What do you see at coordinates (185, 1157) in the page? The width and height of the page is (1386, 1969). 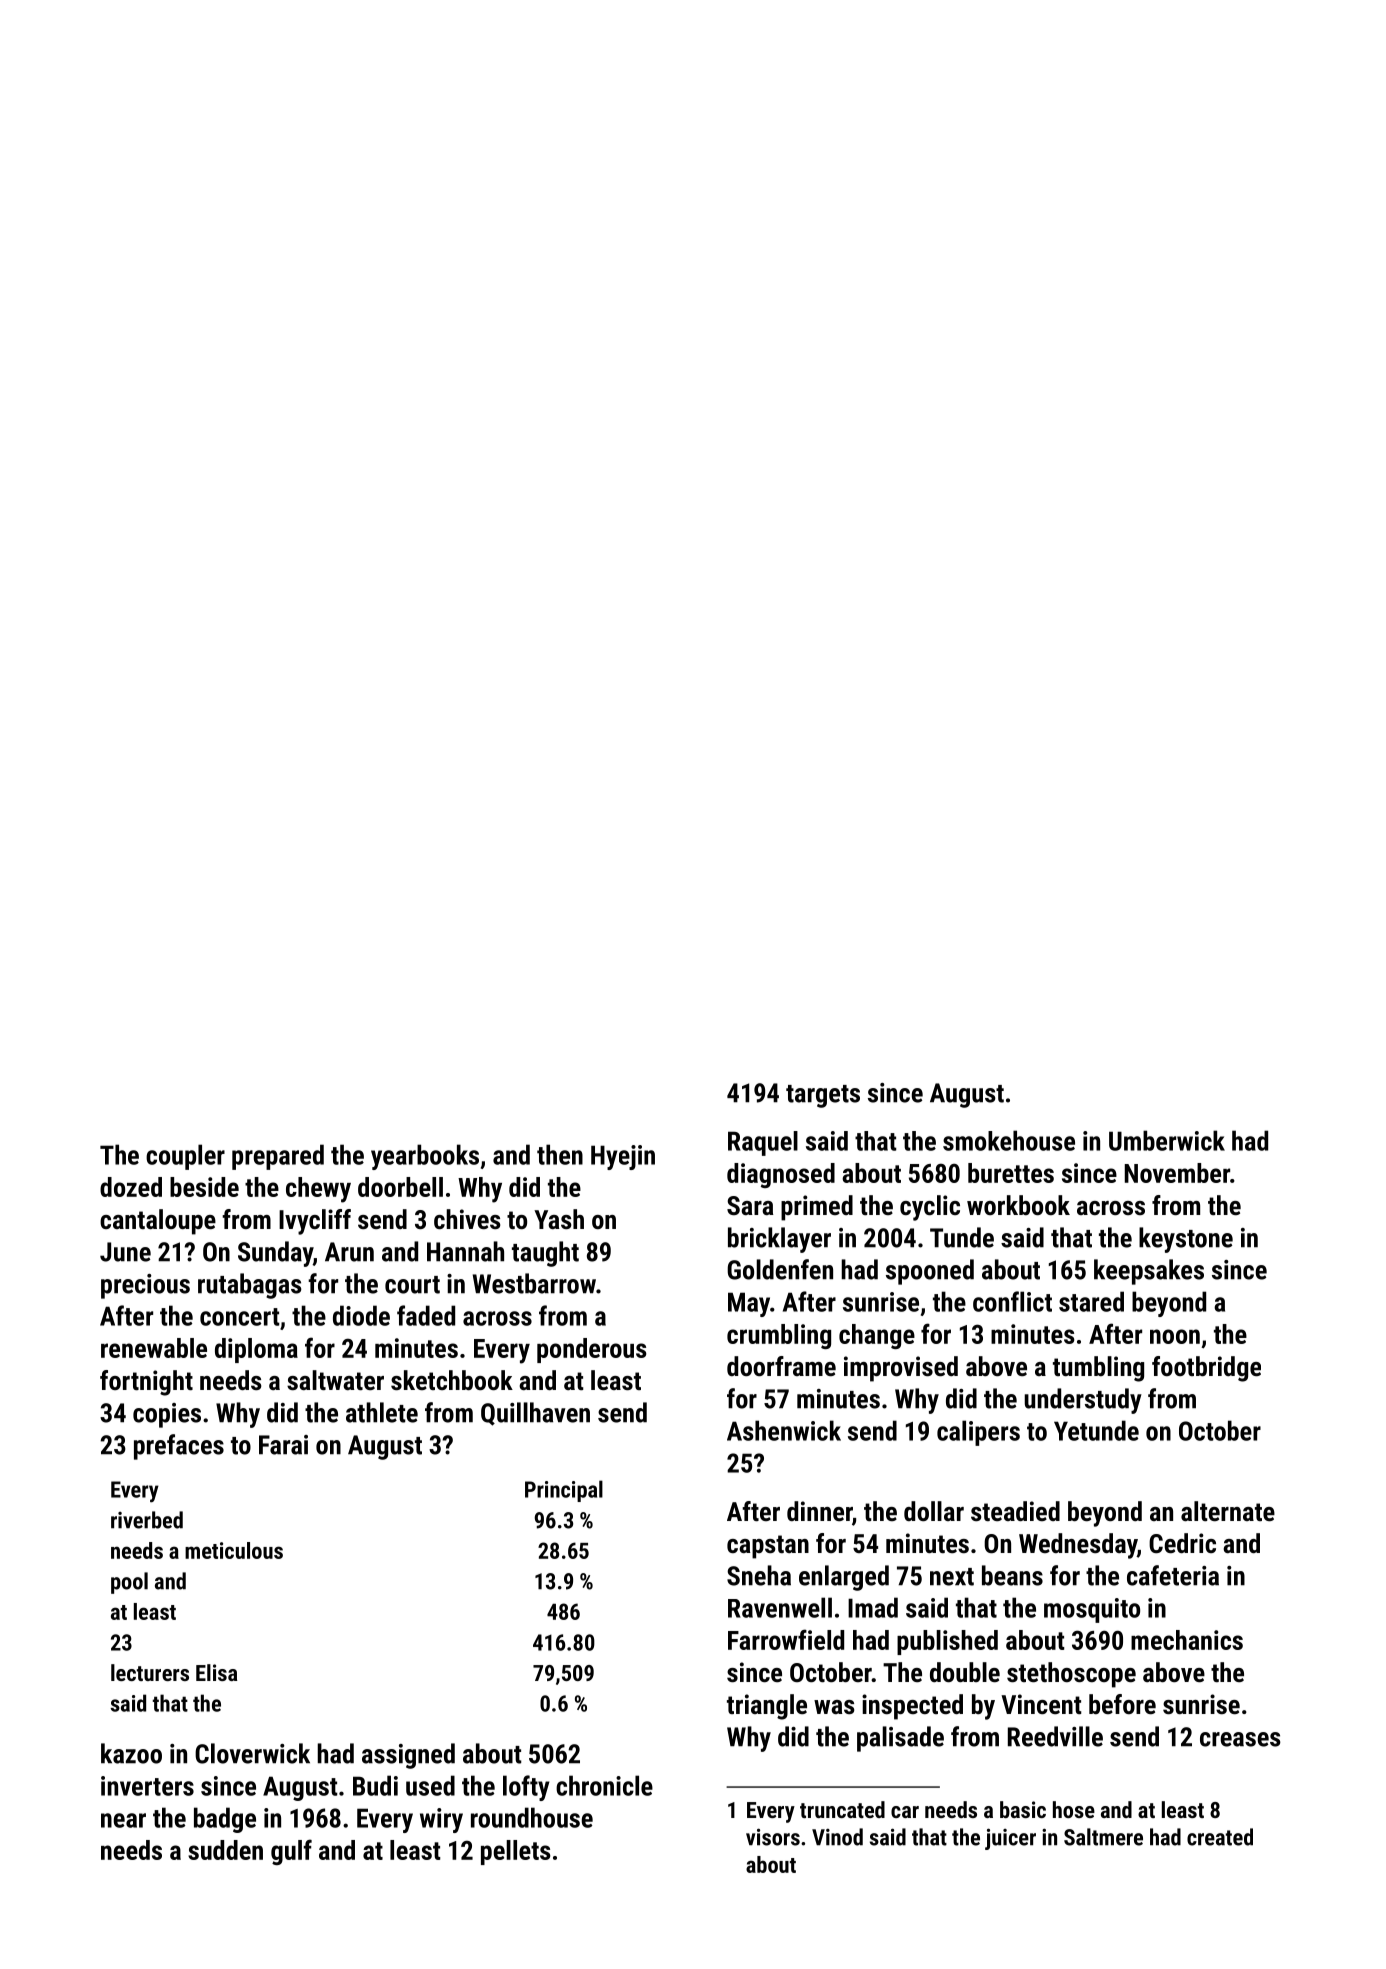 I see `coupler` at bounding box center [185, 1157].
